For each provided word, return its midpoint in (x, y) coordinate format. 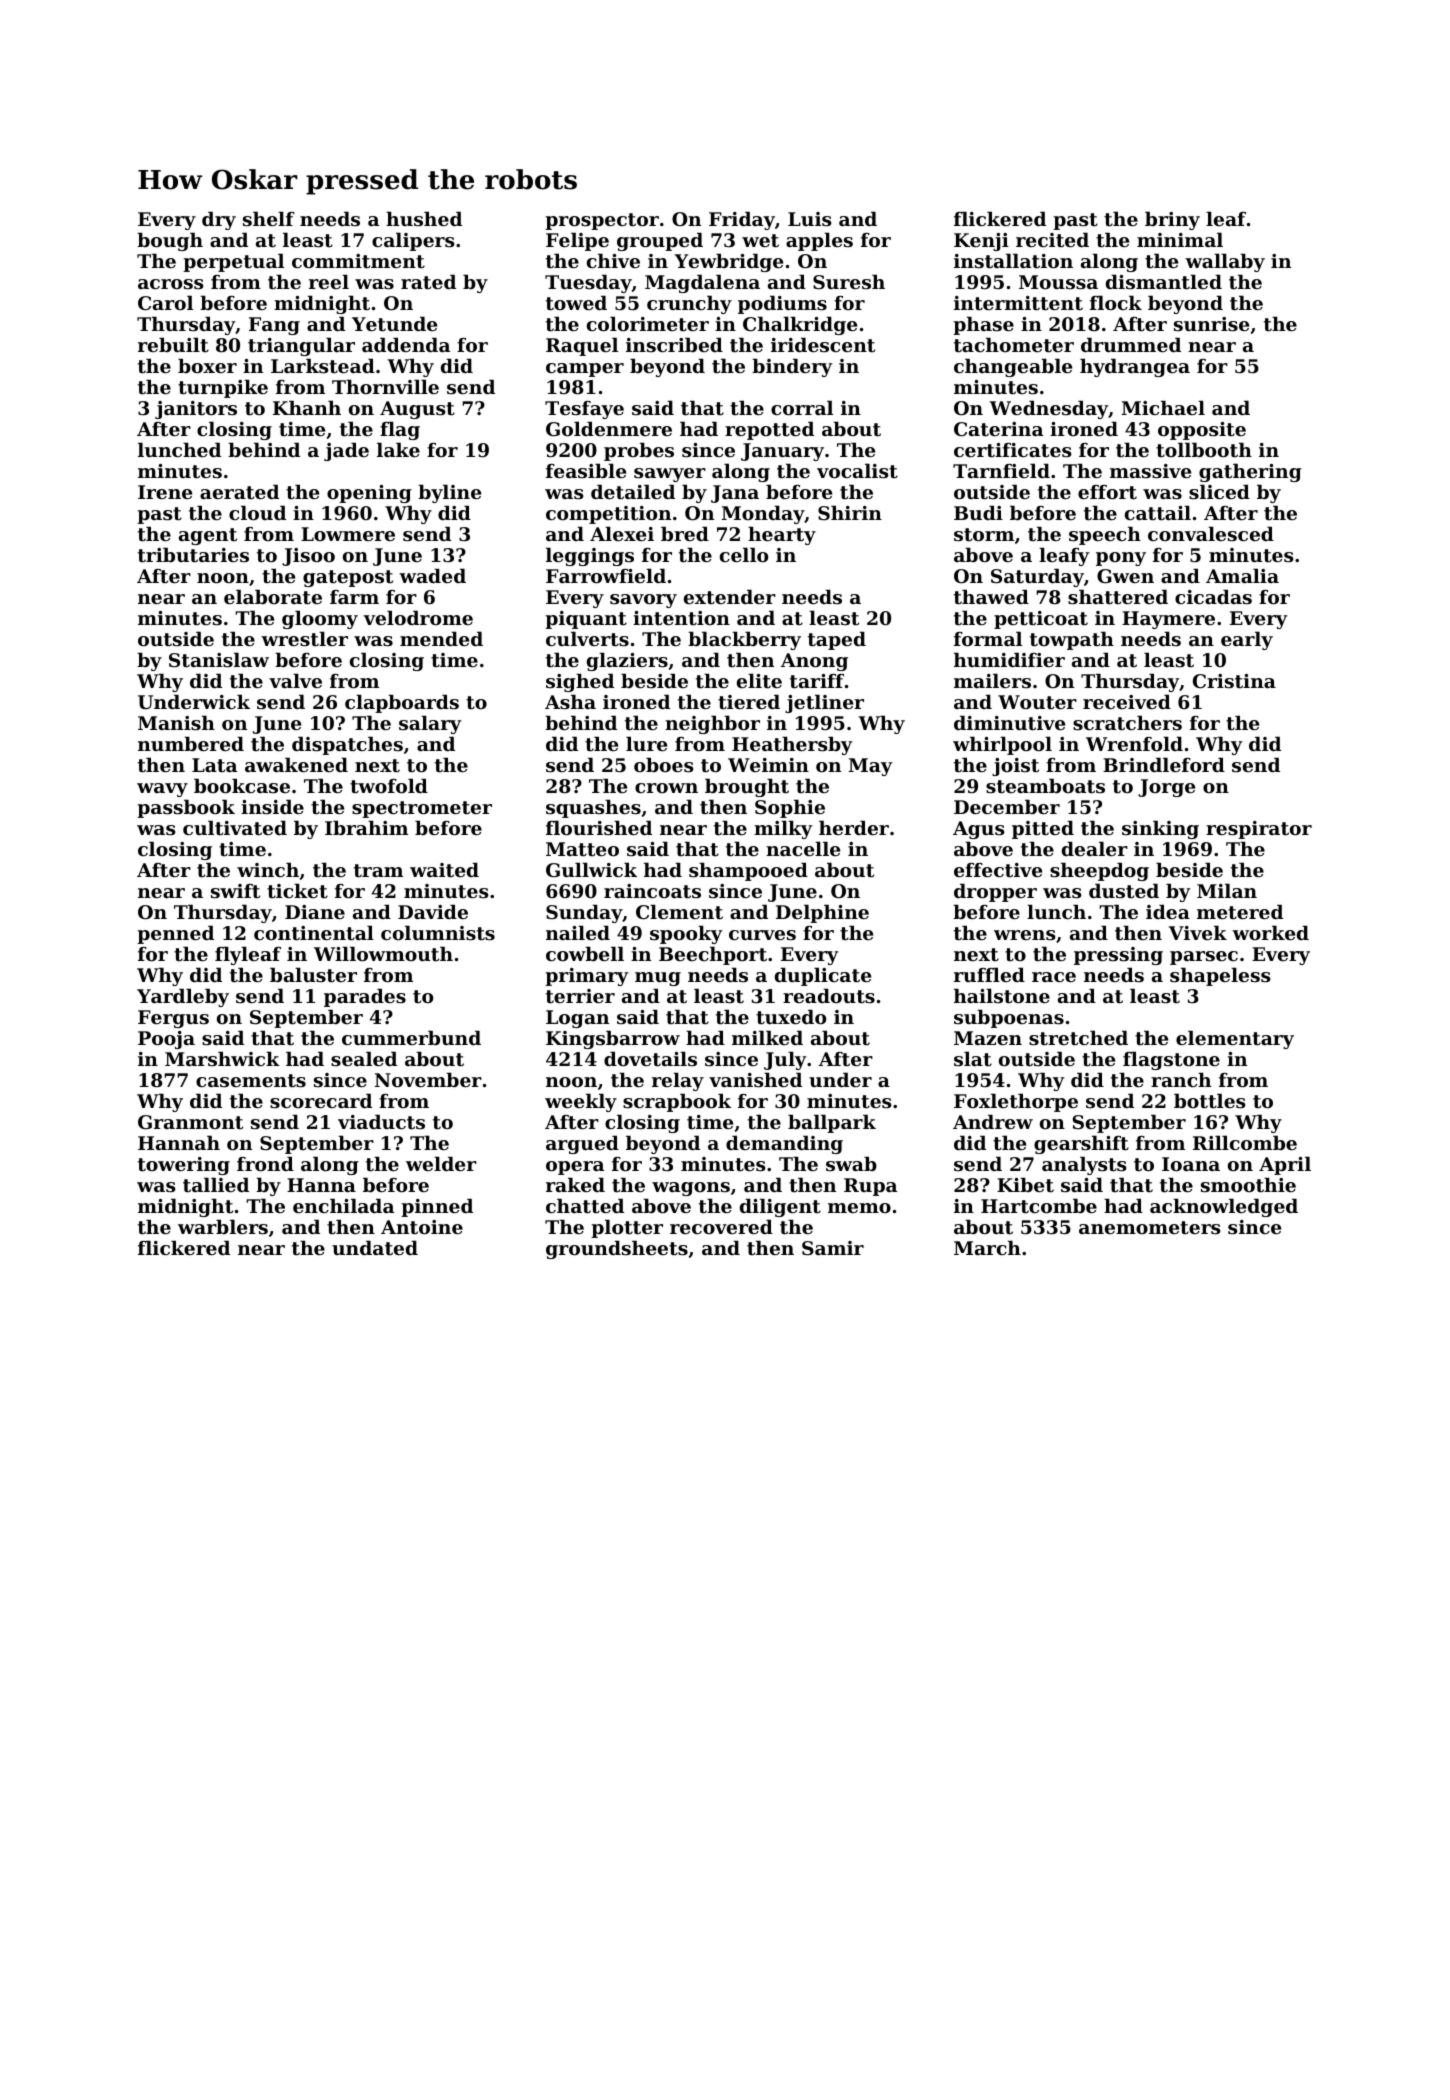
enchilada (343, 1205)
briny (1172, 220)
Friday (742, 220)
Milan (1227, 890)
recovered (721, 1226)
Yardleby (183, 997)
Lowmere (348, 534)
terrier (580, 996)
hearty (782, 535)
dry (219, 220)
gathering (1250, 472)
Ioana (1191, 1164)
